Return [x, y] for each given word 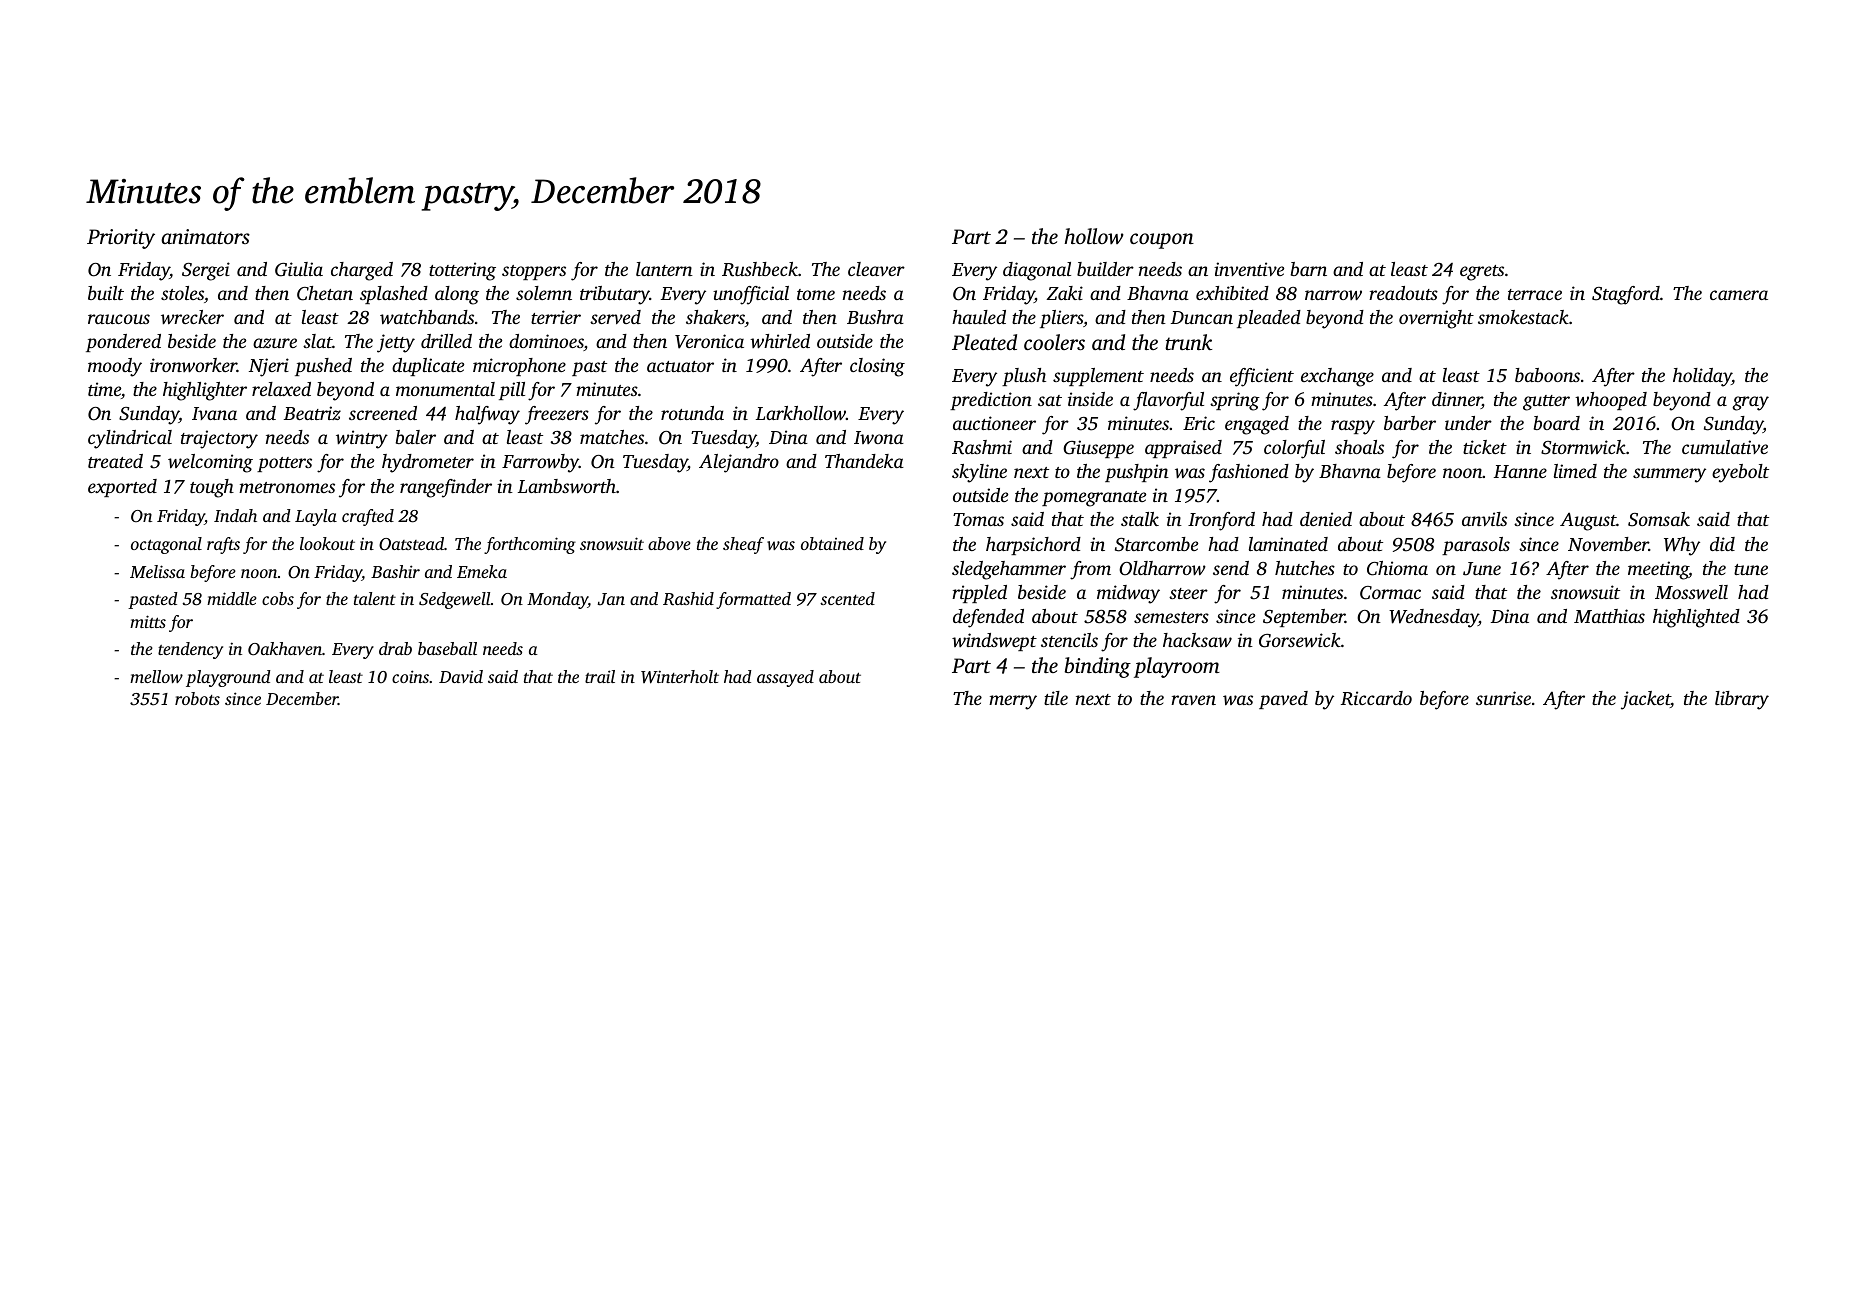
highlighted [1696, 618]
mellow [156, 676]
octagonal [166, 545]
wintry [362, 439]
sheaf [743, 545]
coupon [1162, 241]
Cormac [1390, 593]
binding [1098, 667]
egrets [1482, 273]
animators [205, 236]
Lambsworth [567, 486]
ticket [1485, 447]
